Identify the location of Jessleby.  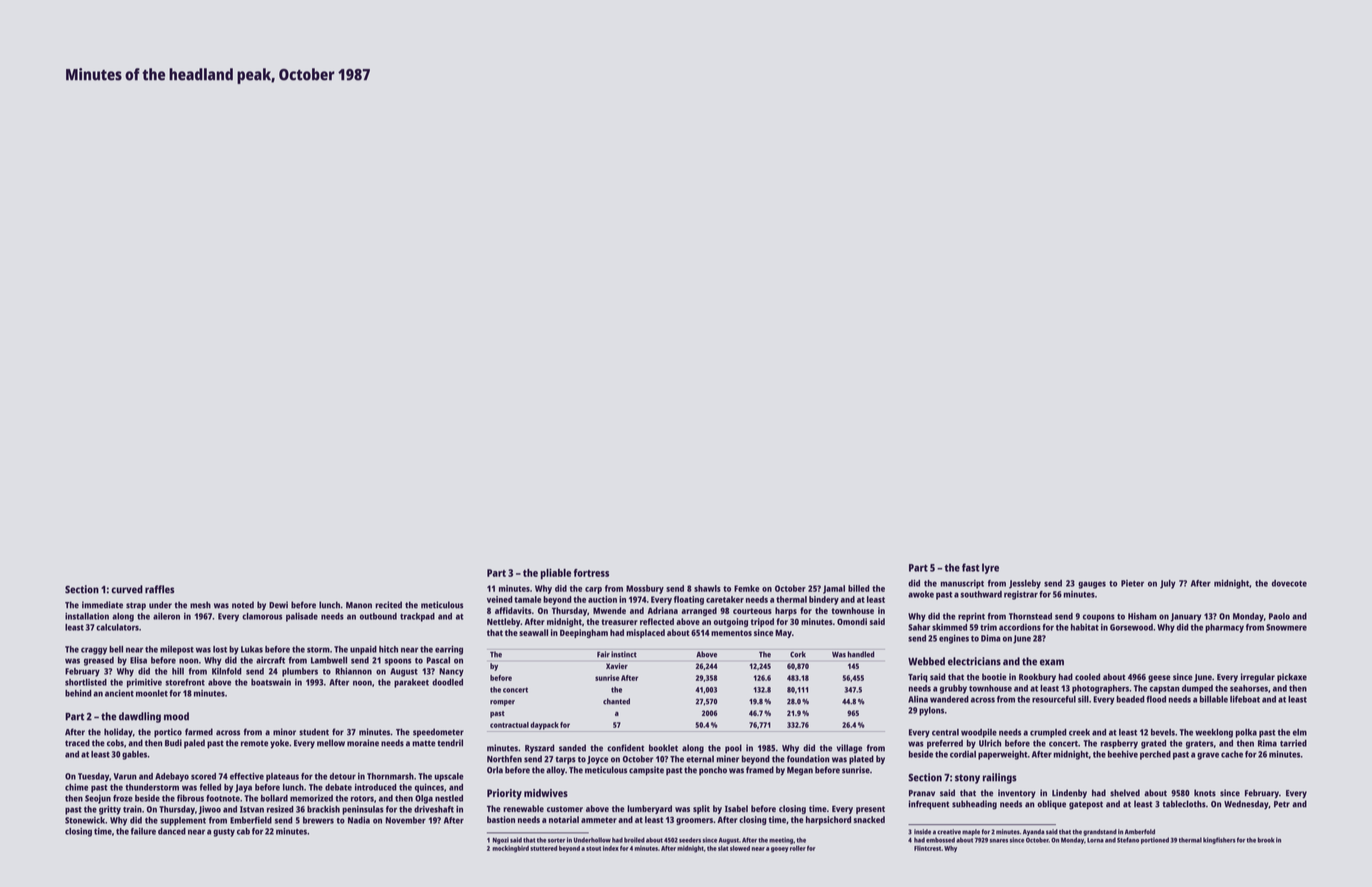
(1025, 584).
